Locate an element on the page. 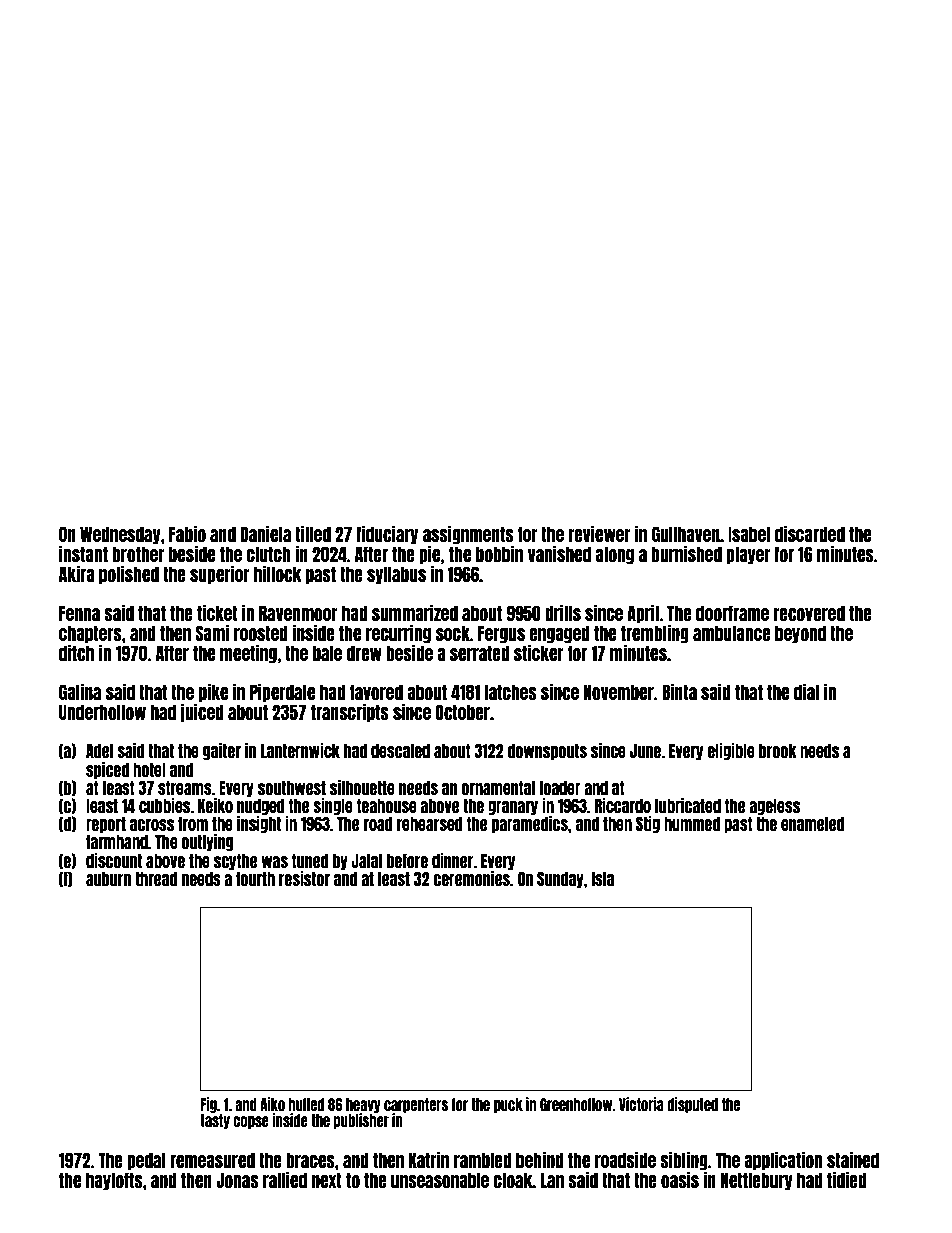  granary is located at coordinates (513, 808).
